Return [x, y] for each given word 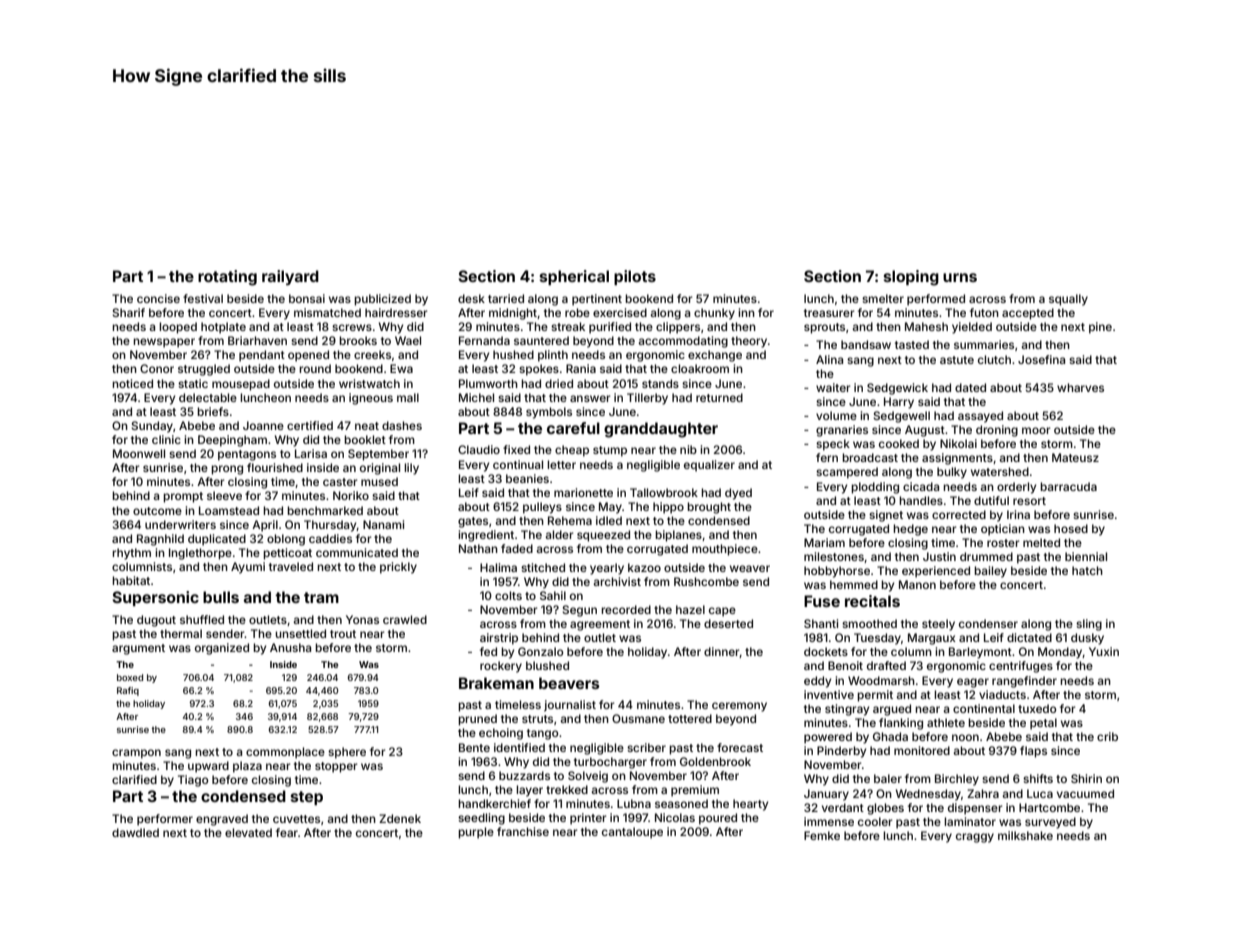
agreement [600, 625]
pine [1100, 328]
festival [203, 298]
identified [519, 747]
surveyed [1050, 823]
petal [1043, 724]
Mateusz [1075, 457]
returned [719, 397]
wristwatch [369, 383]
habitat [131, 580]
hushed [513, 354]
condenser [988, 623]
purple [476, 833]
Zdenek [400, 818]
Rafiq [128, 691]
